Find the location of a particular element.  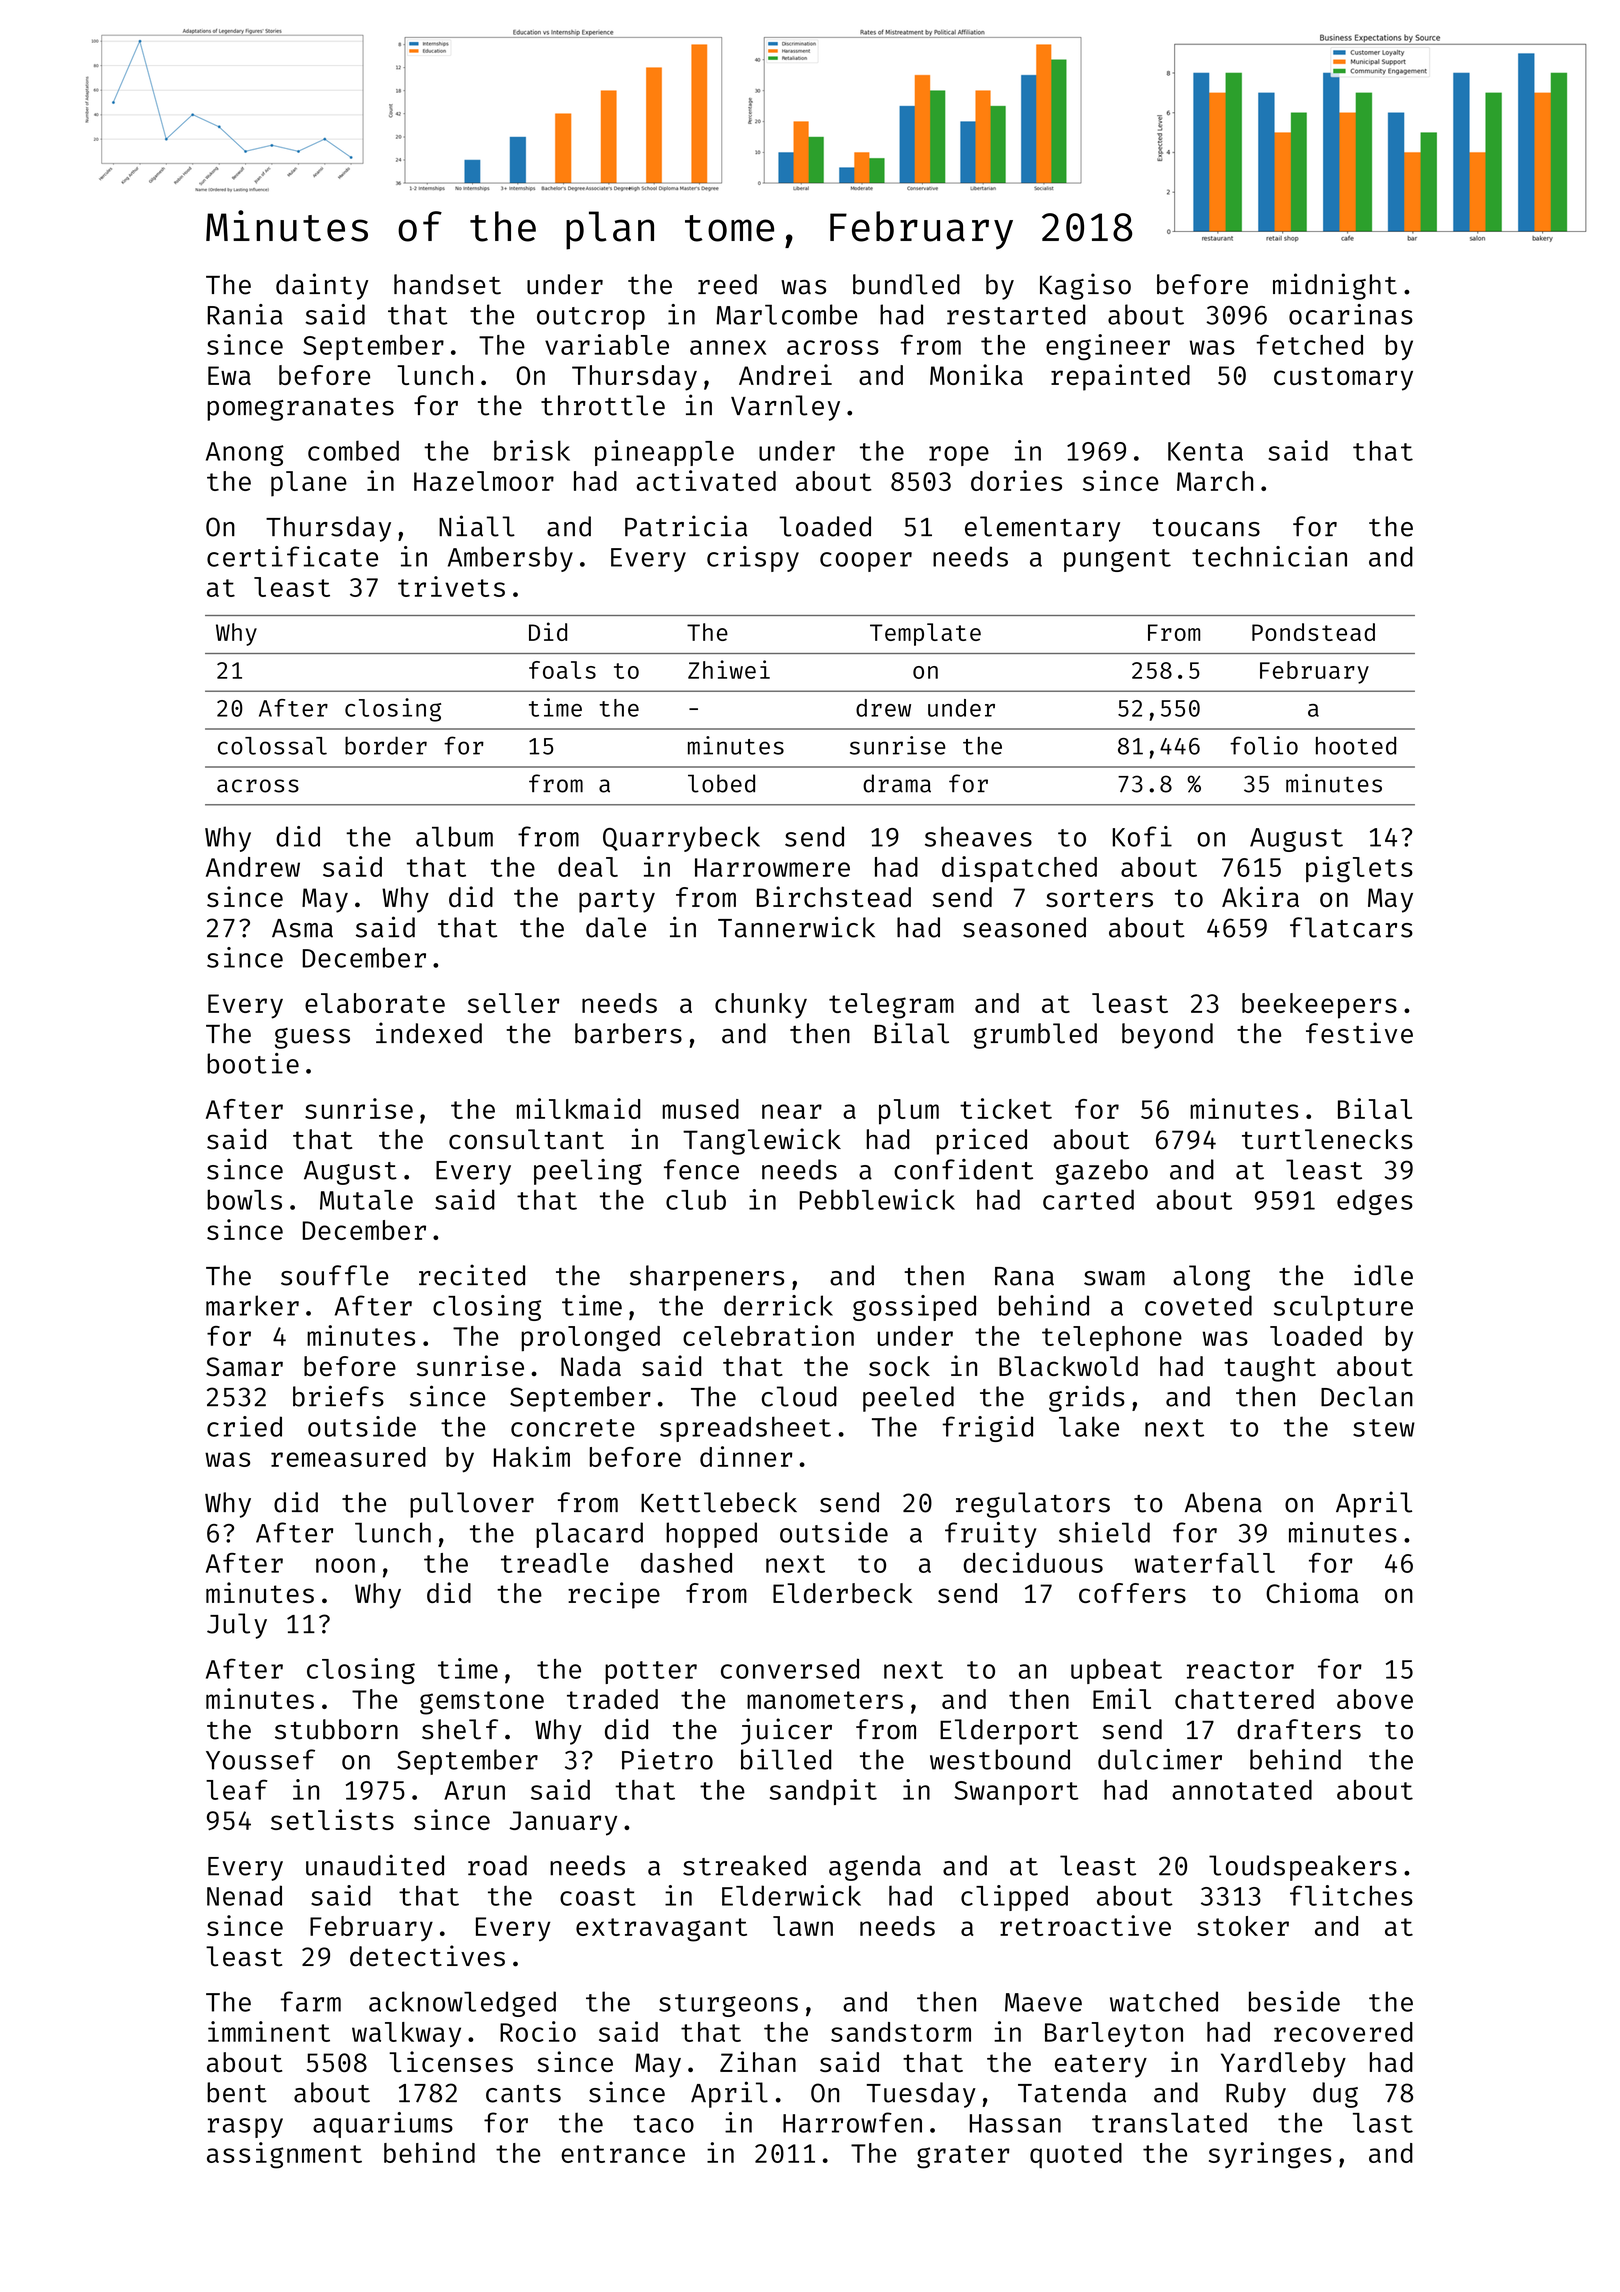

Monika is located at coordinates (976, 374).
